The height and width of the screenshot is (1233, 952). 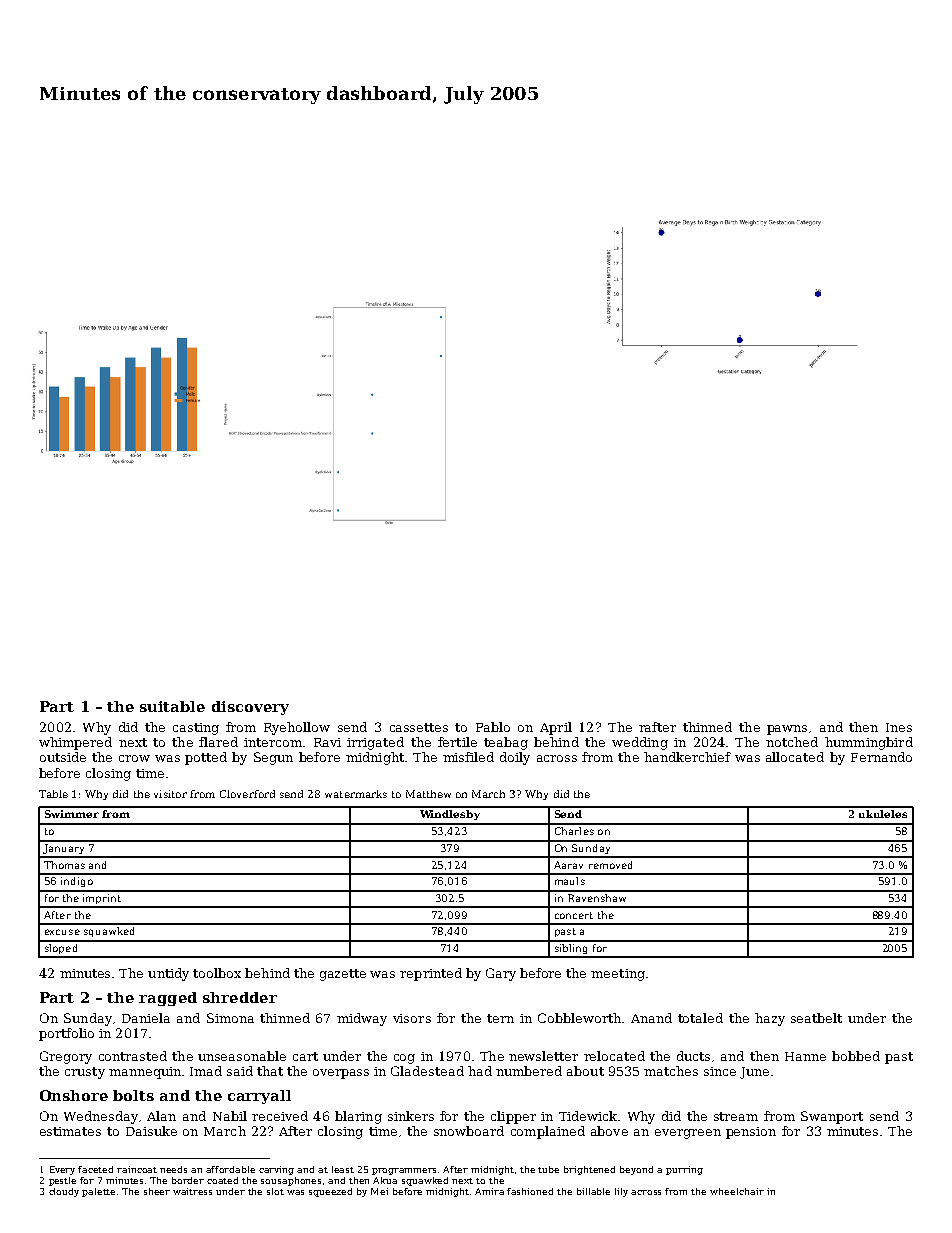 What do you see at coordinates (330, 1192) in the screenshot?
I see `squeezed` at bounding box center [330, 1192].
